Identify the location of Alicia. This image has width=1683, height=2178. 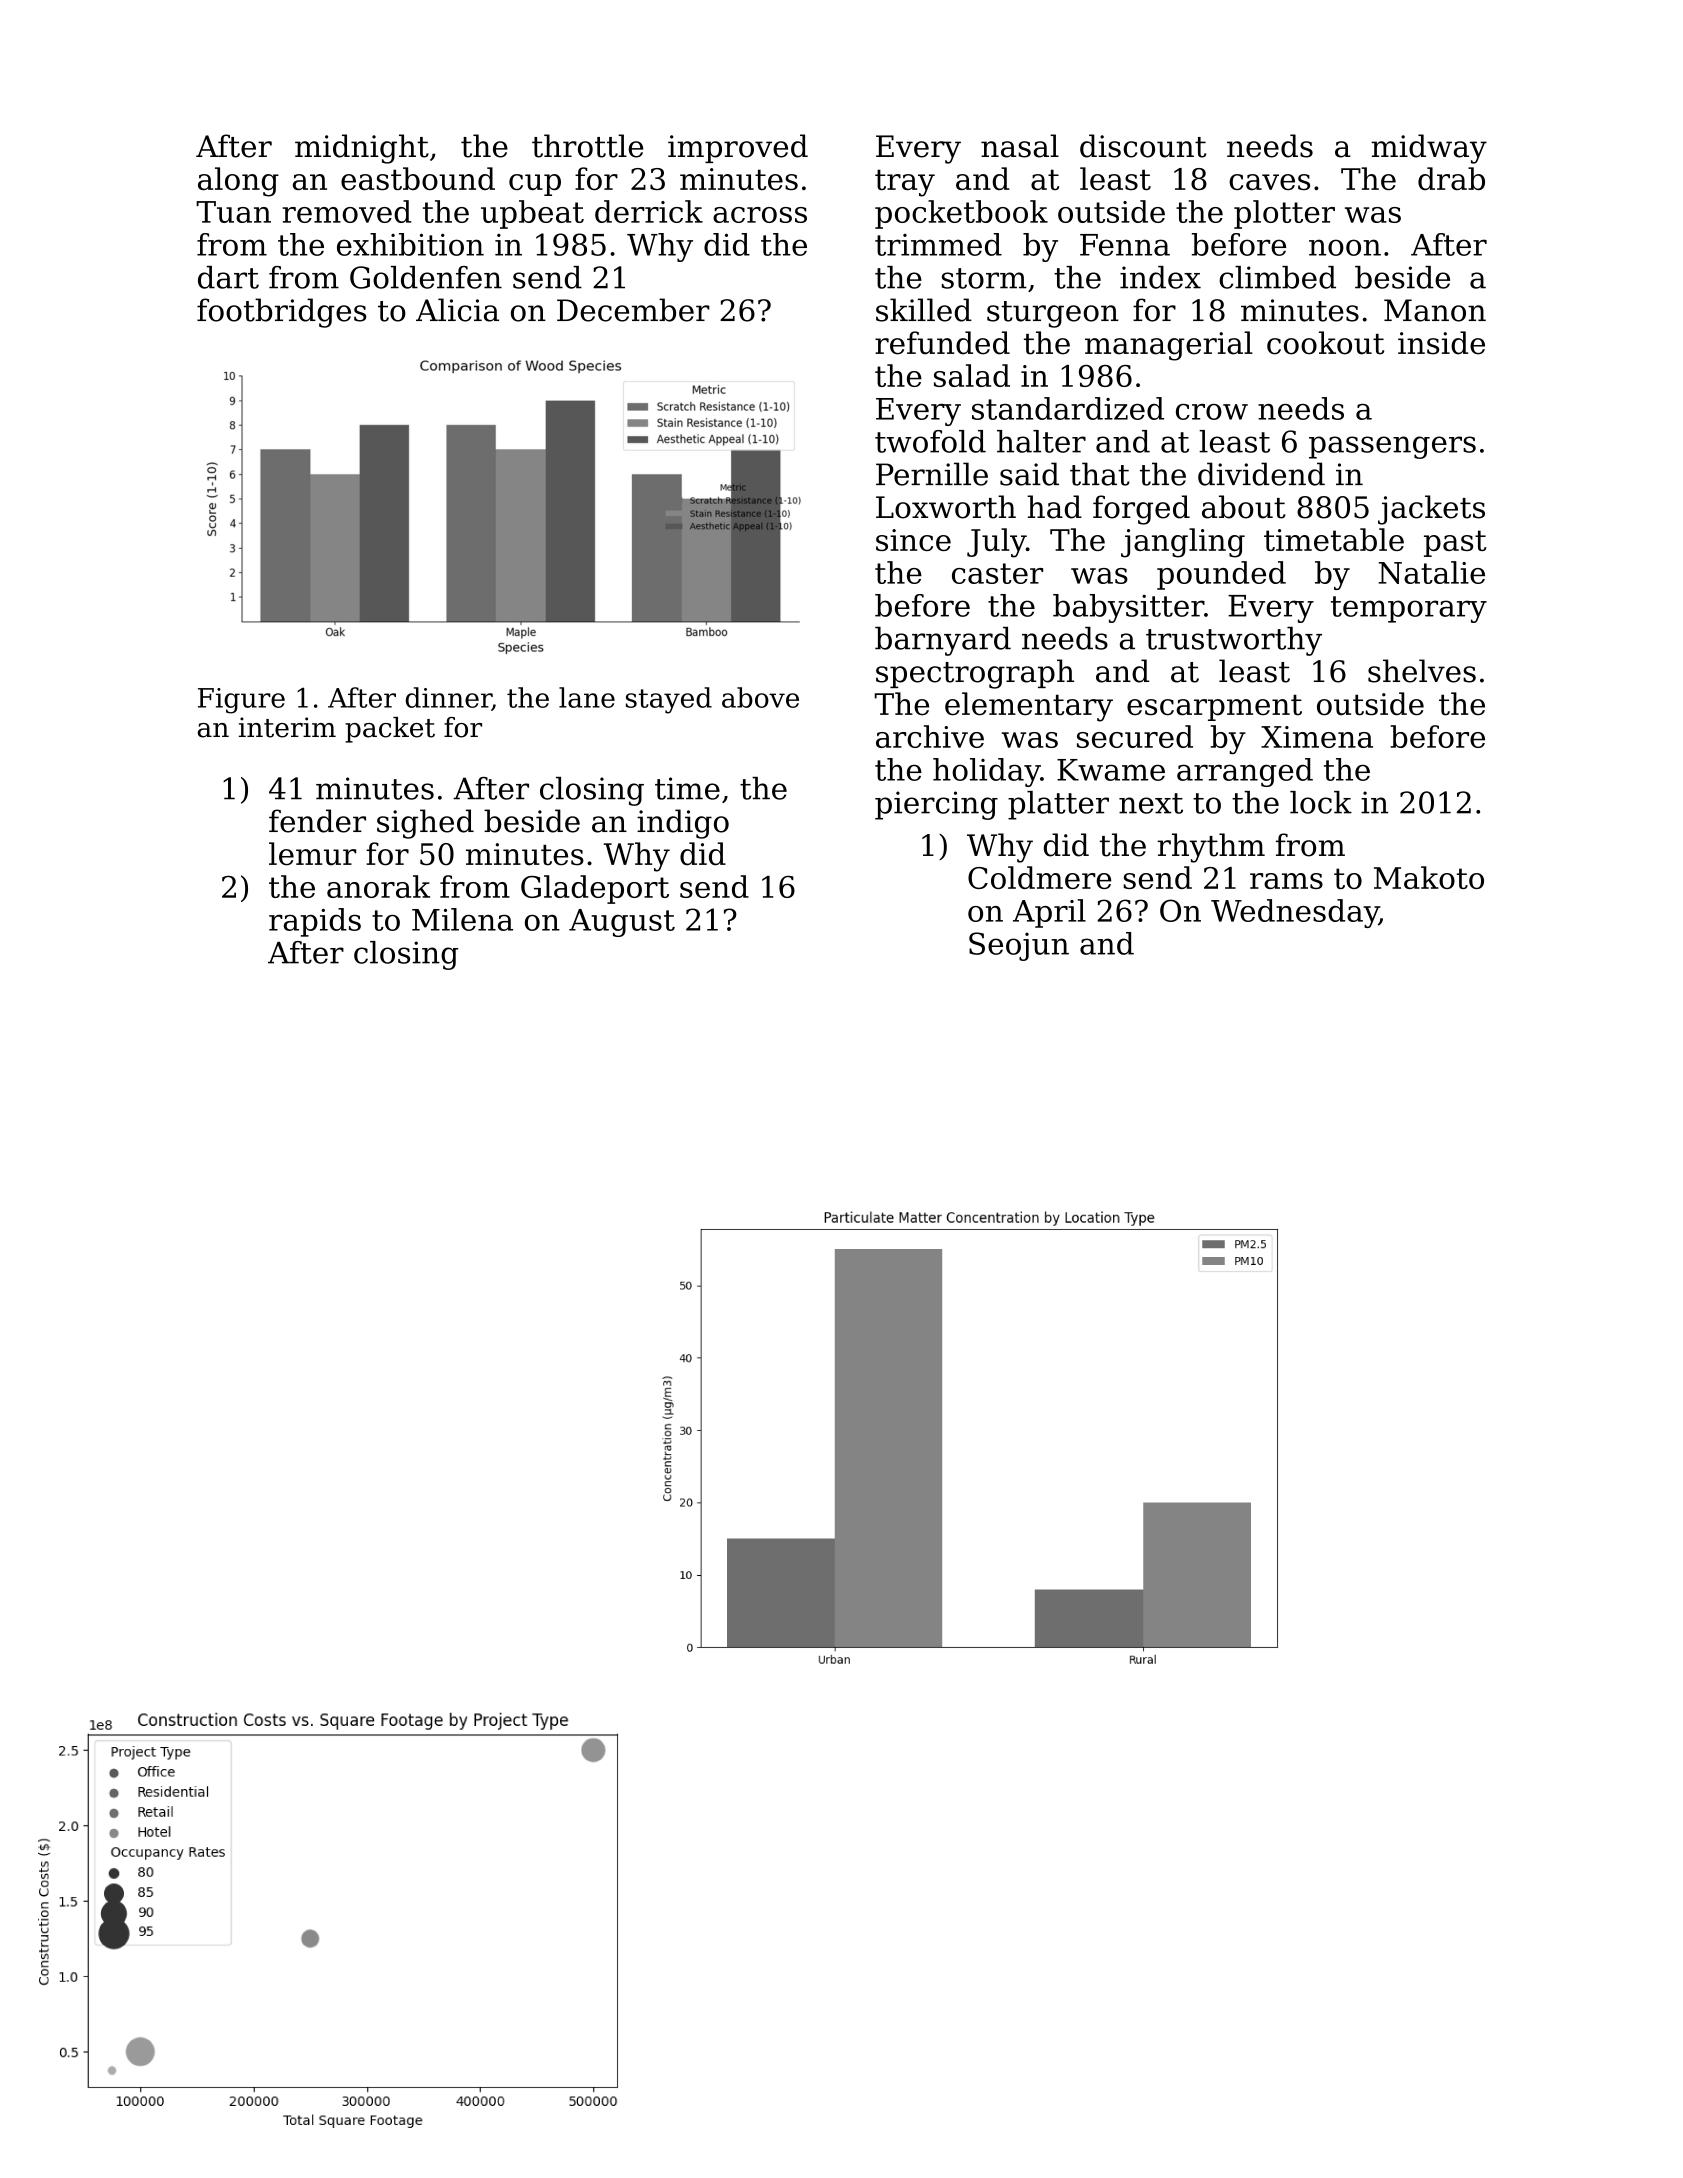
(457, 310).
